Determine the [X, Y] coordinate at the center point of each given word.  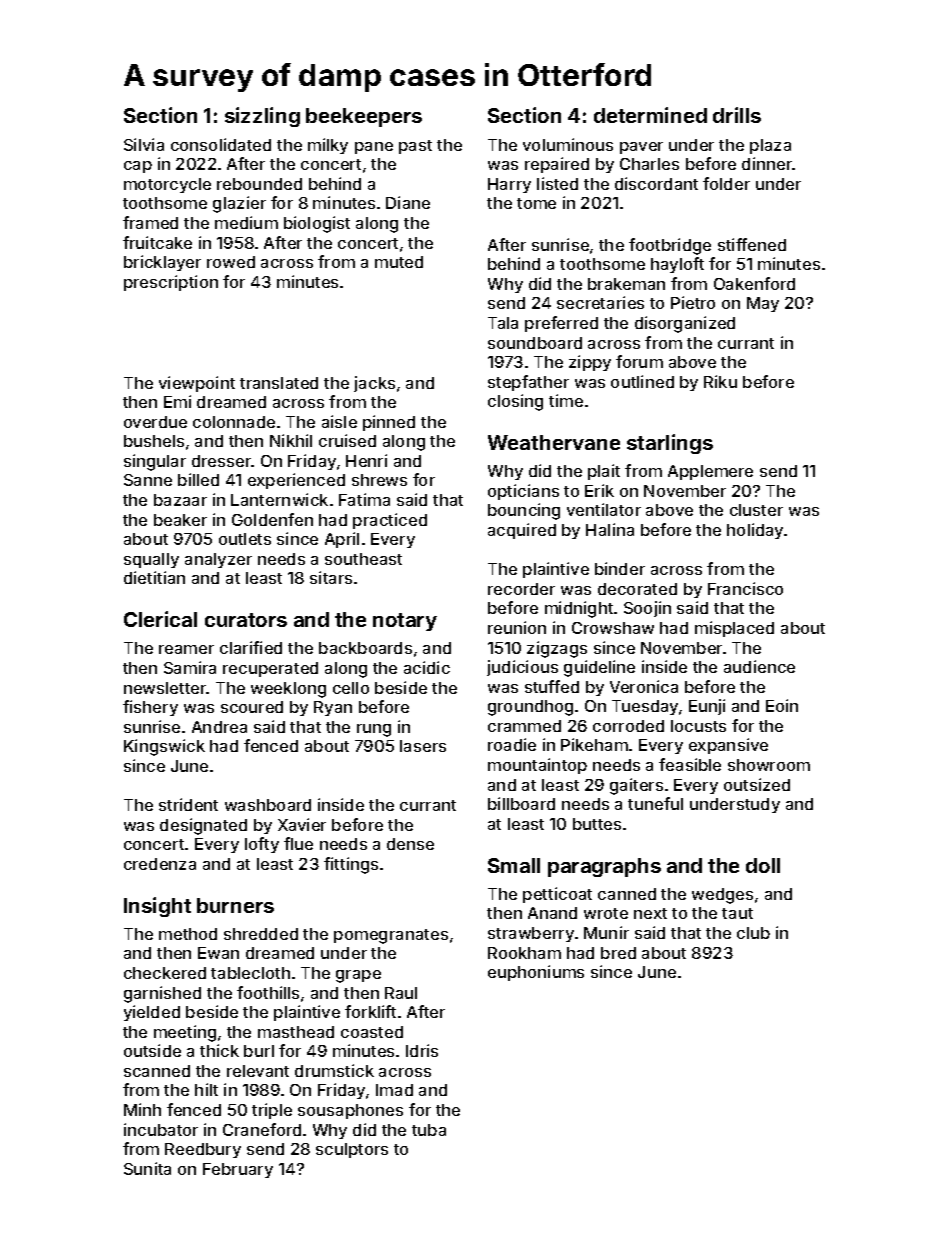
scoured [252, 707]
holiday [756, 531]
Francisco [745, 588]
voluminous [568, 144]
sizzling [262, 117]
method [188, 934]
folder [726, 183]
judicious [522, 668]
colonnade [234, 422]
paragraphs [604, 867]
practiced [390, 521]
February [238, 1170]
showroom [769, 765]
